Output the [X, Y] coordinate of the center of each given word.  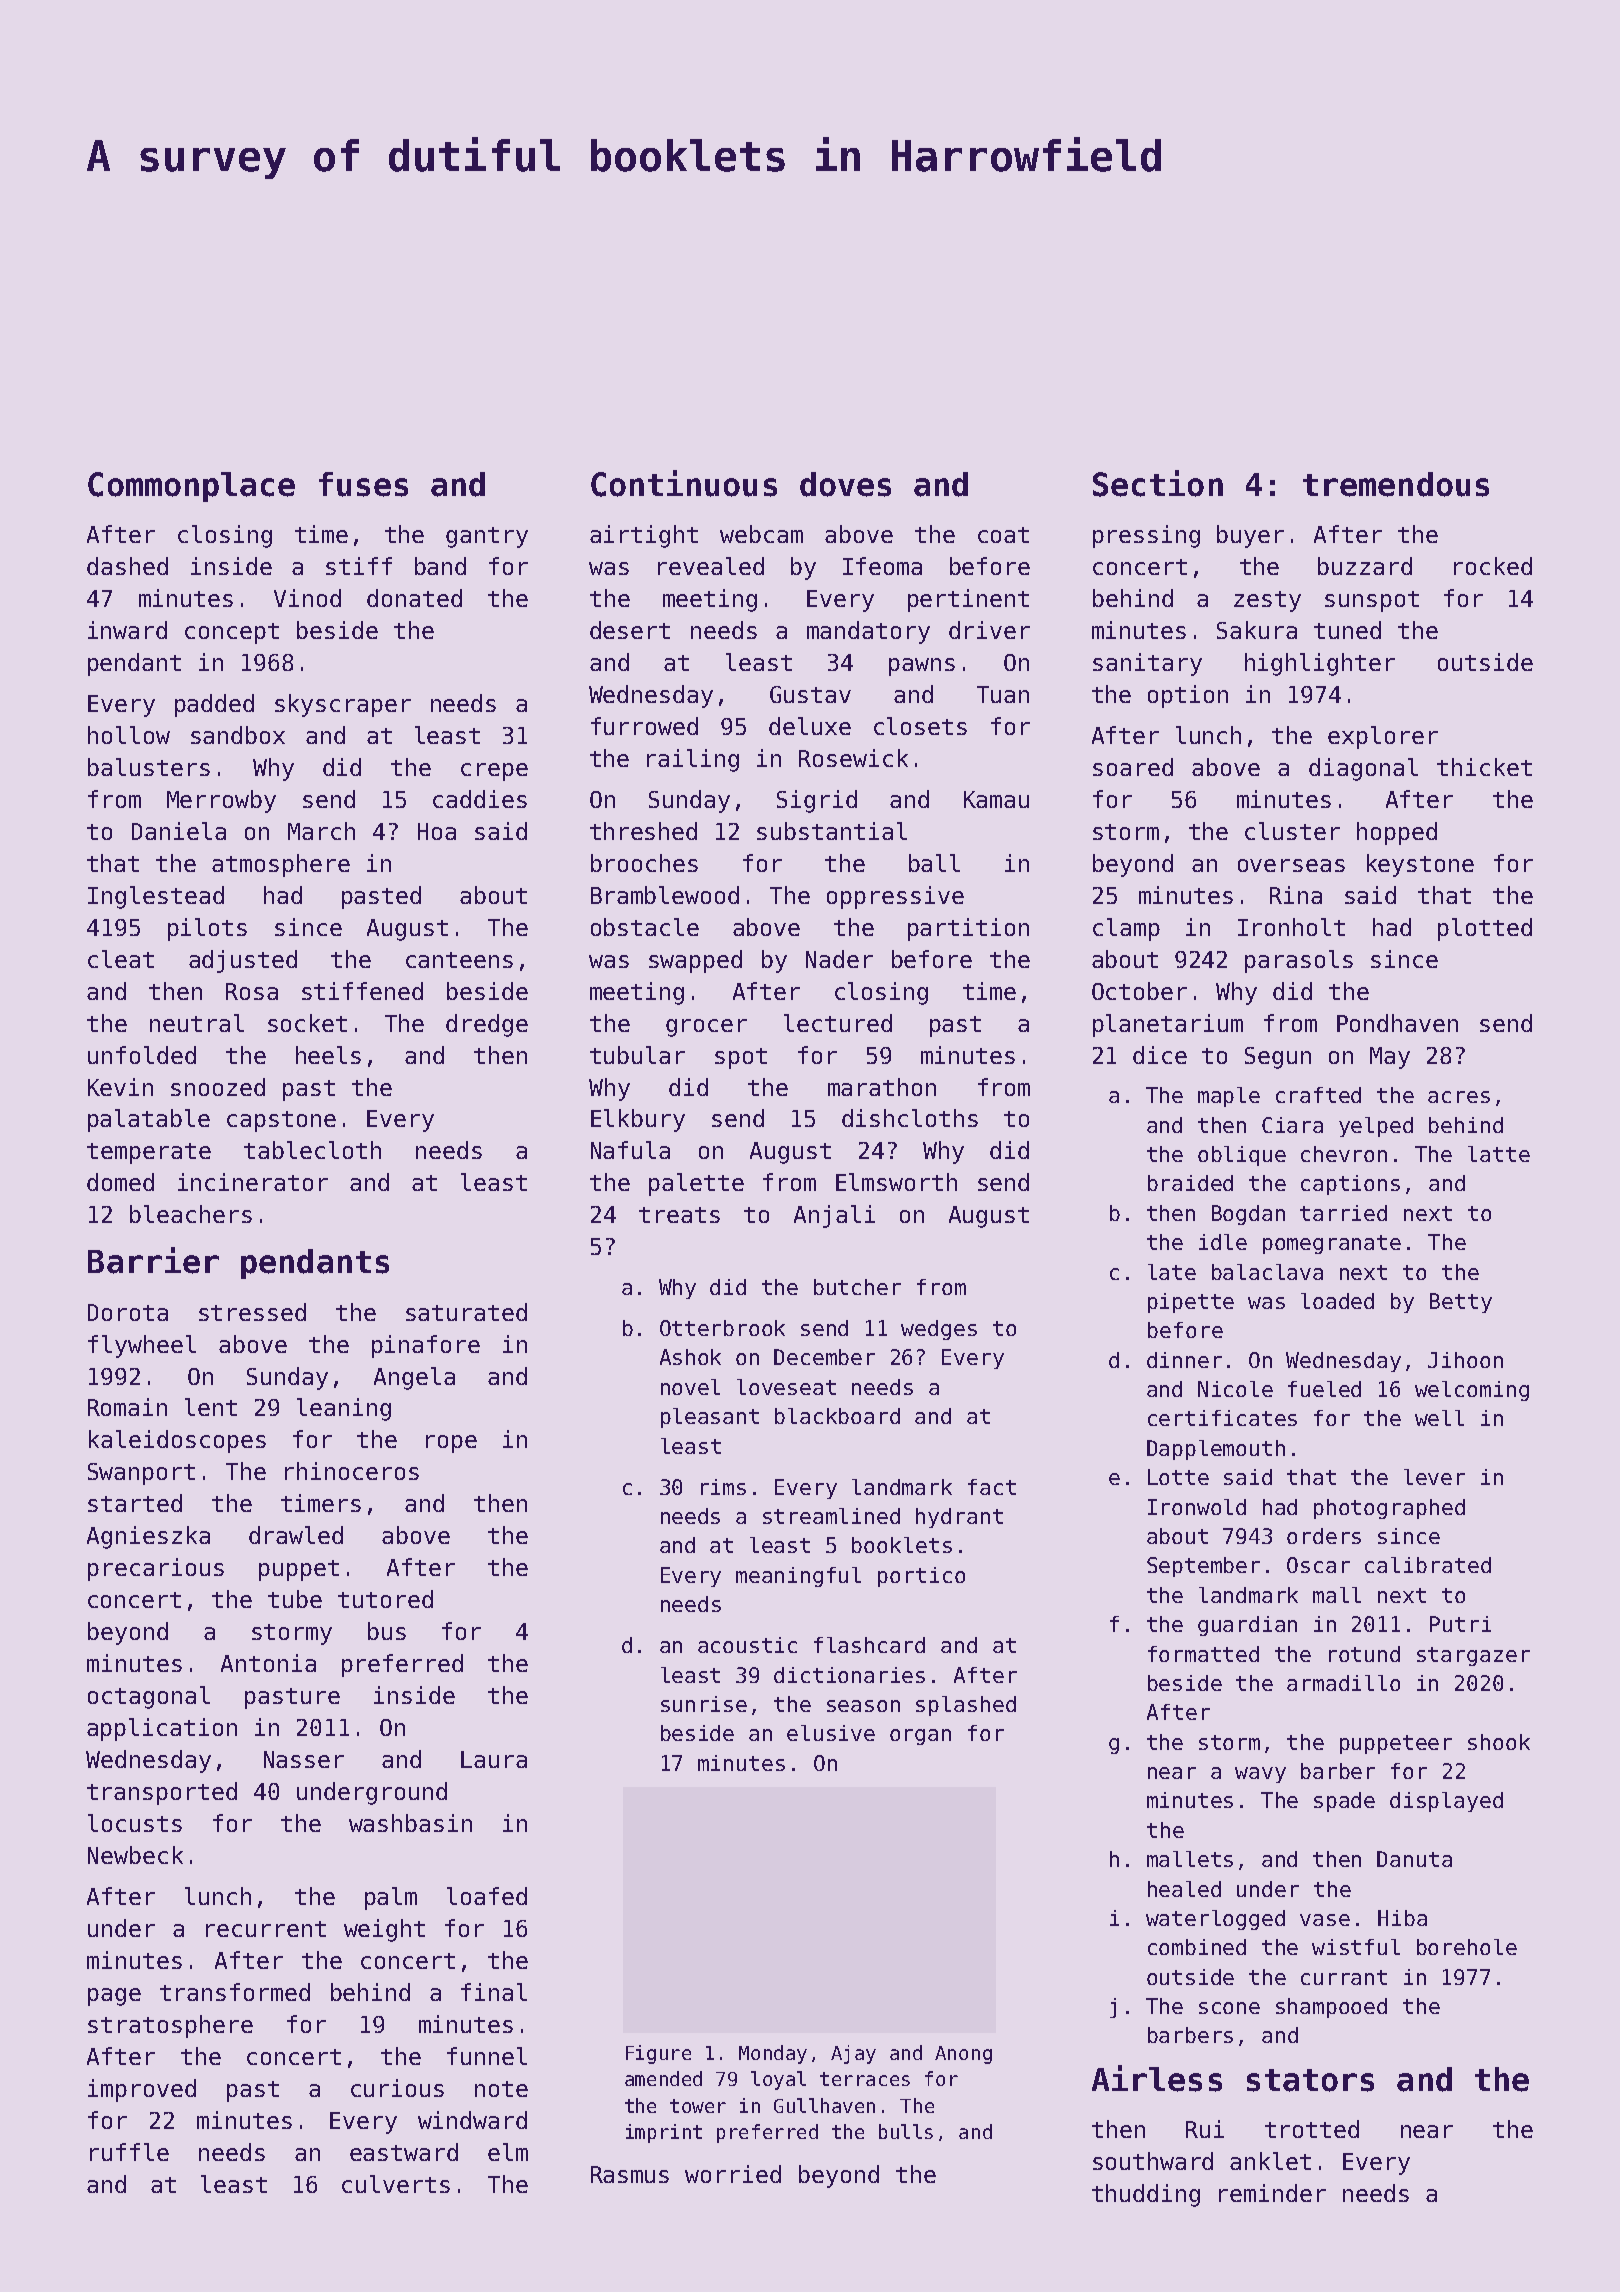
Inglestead [156, 897]
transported [162, 1793]
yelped [1376, 1127]
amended [663, 2078]
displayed [1446, 1802]
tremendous [1396, 484]
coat [1003, 535]
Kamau [996, 799]
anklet [1270, 2161]
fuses [363, 484]
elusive [831, 1733]
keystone [1420, 865]
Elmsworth [896, 1182]
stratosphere [170, 2026]
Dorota [128, 1312]
